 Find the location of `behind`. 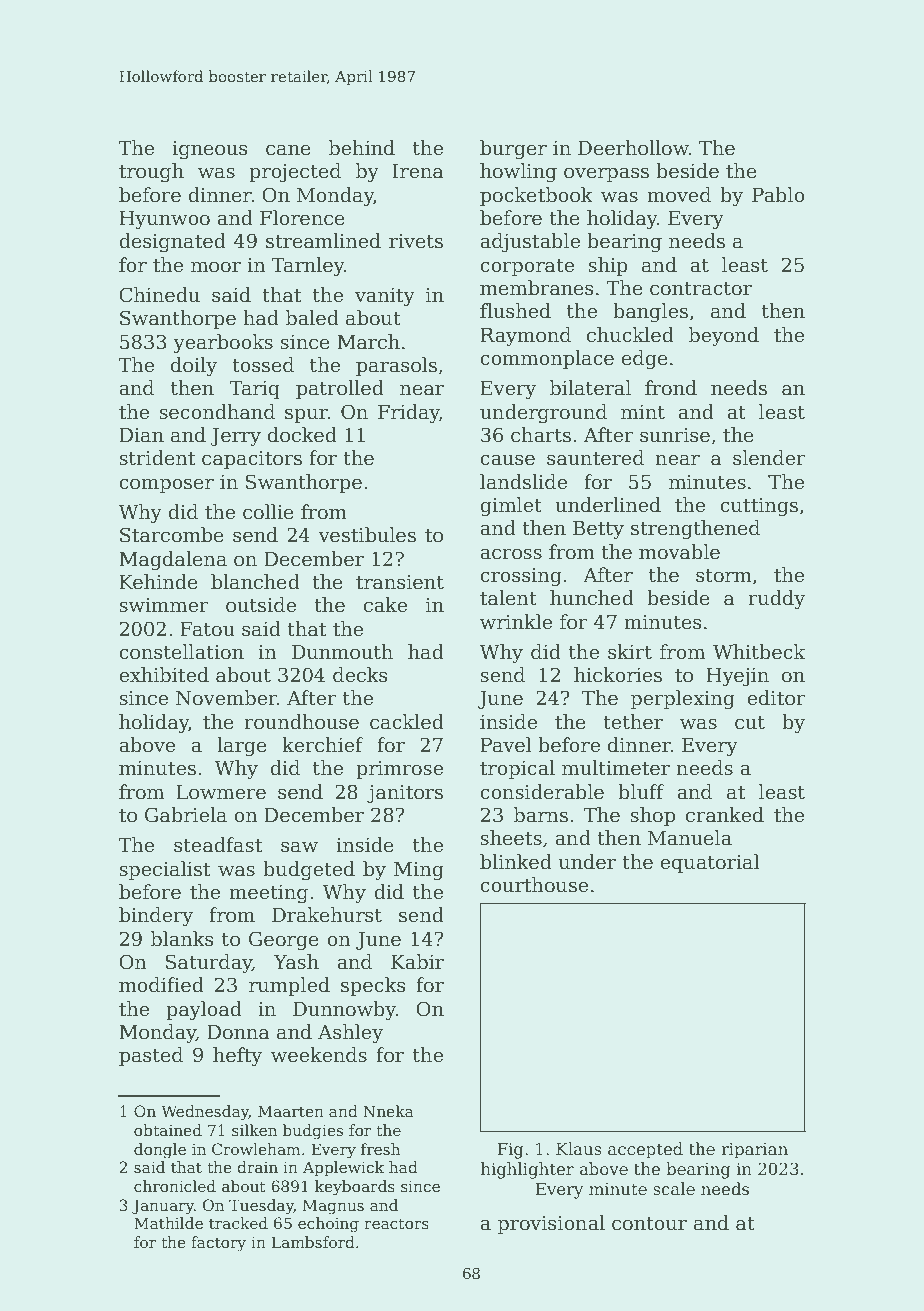

behind is located at coordinates (362, 148).
